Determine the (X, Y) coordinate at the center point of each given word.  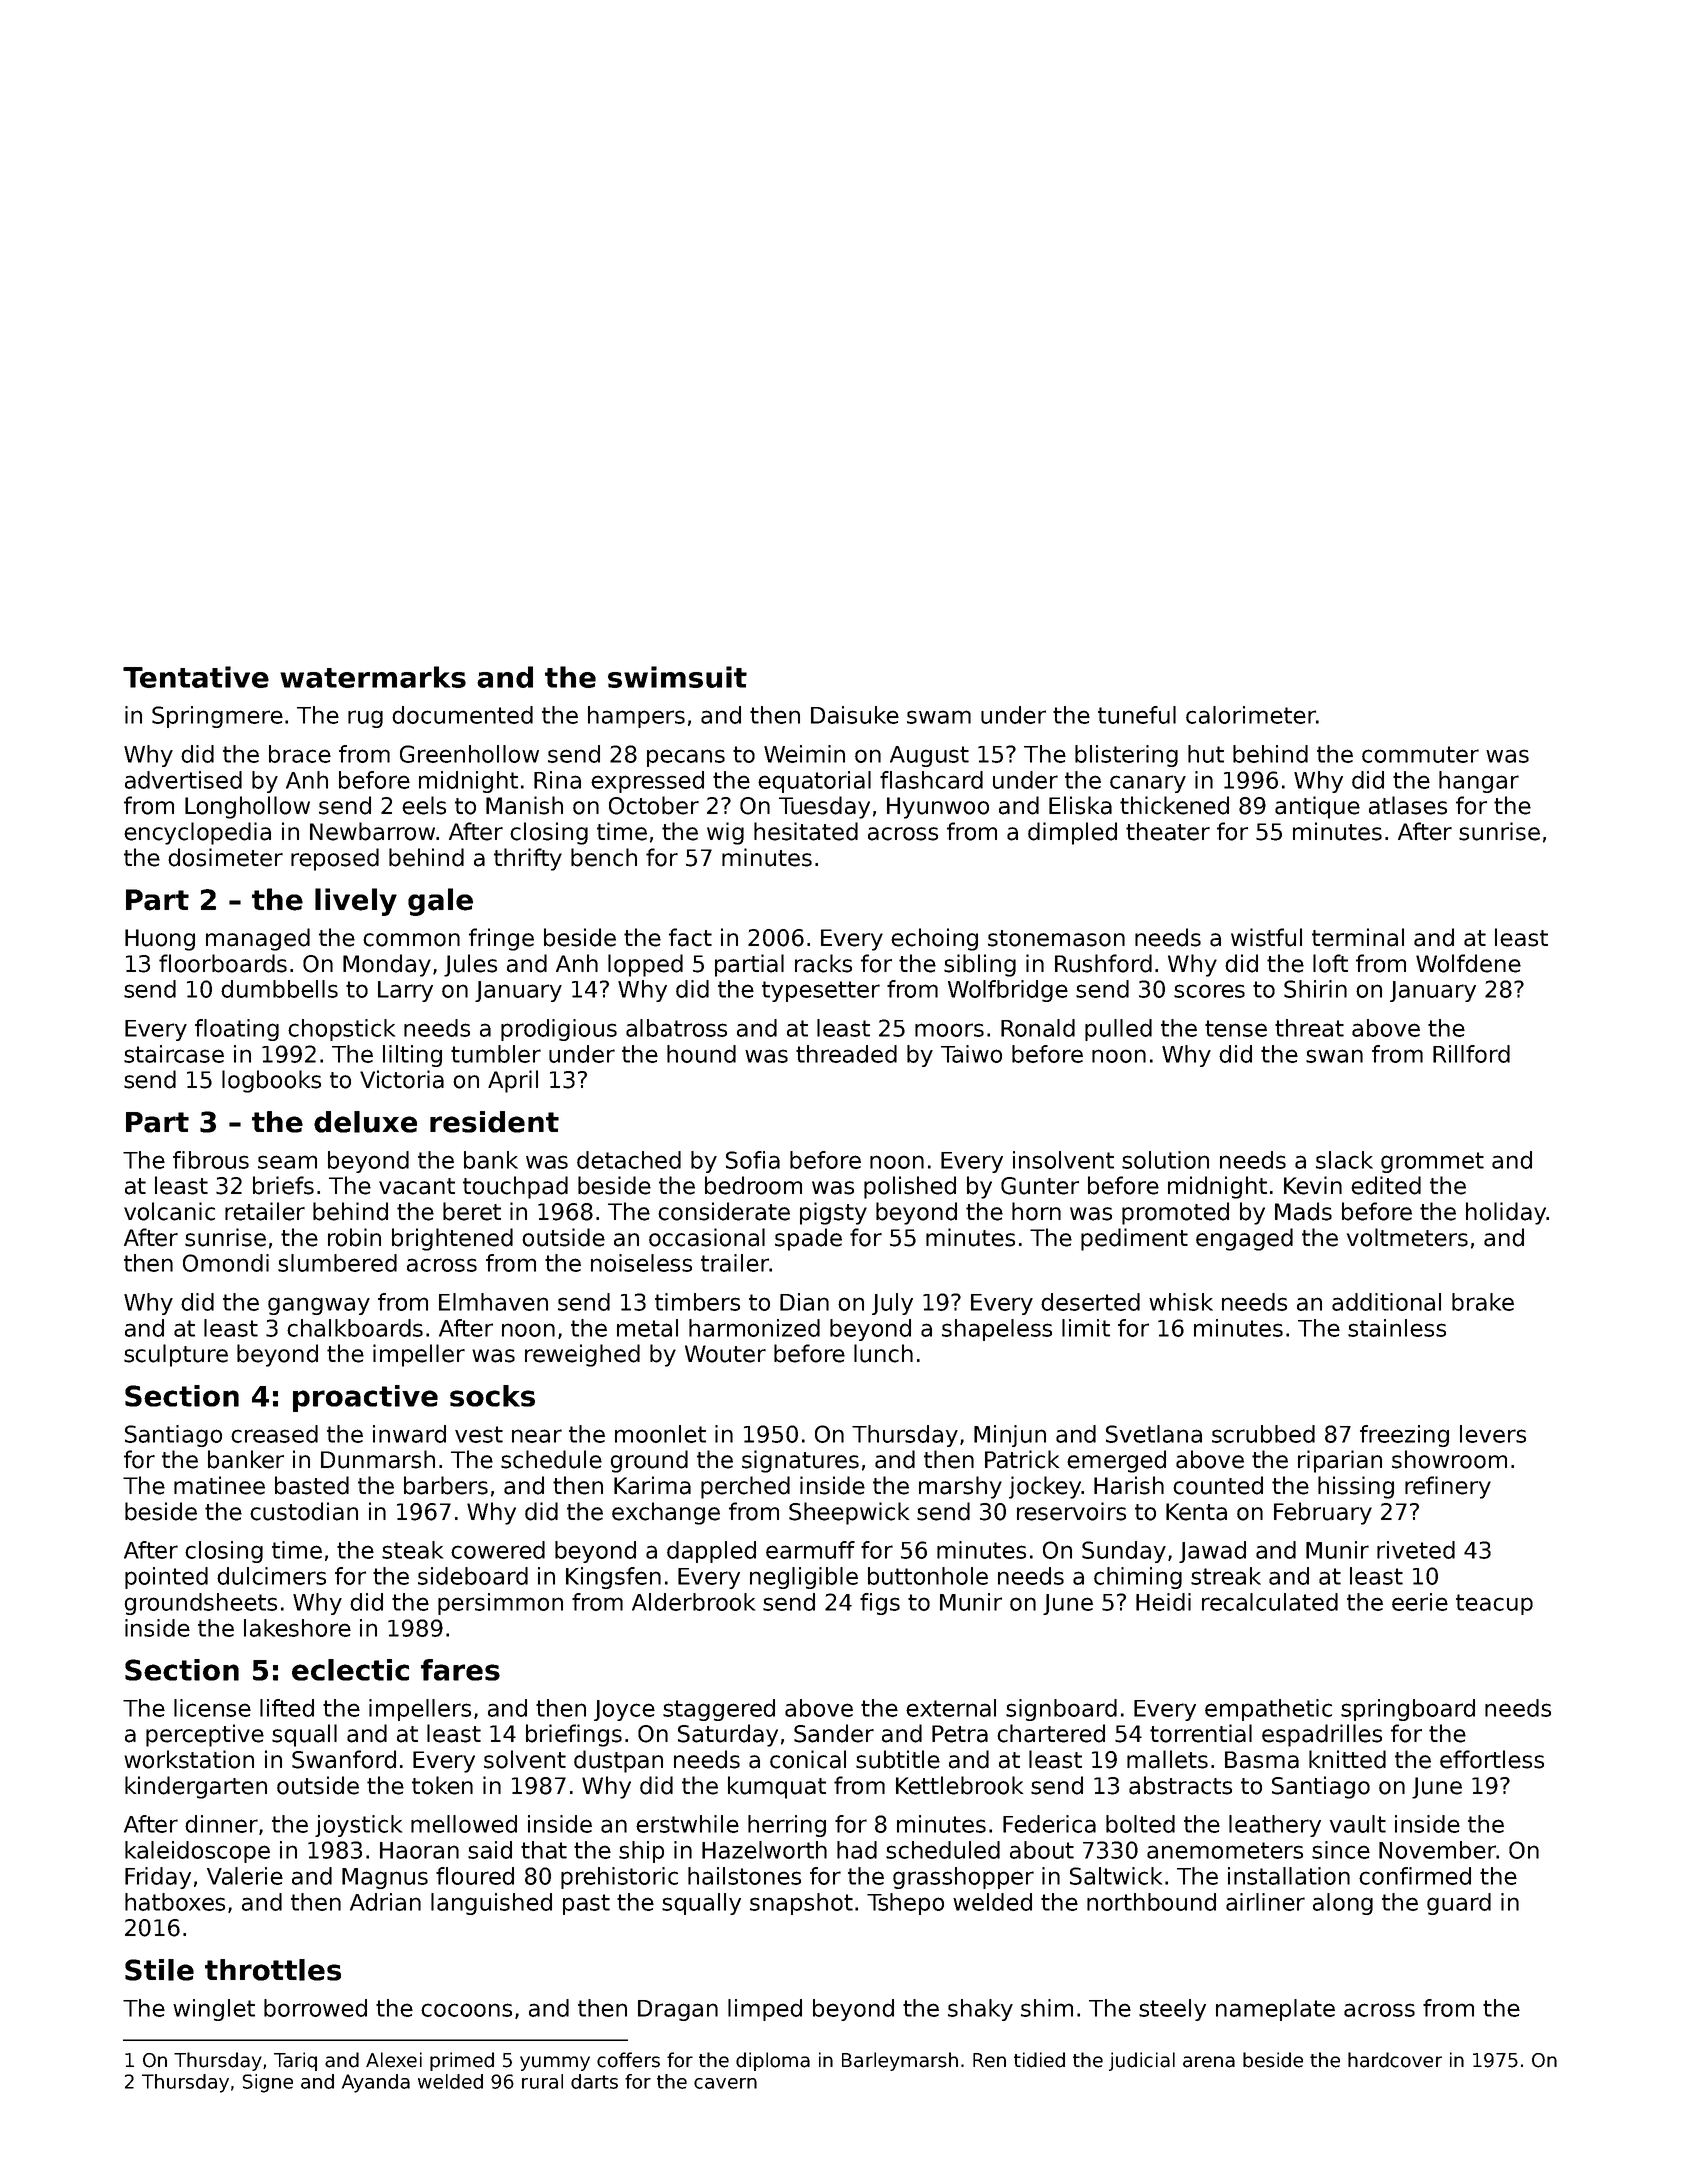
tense (1236, 1028)
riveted (1416, 1550)
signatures (800, 1461)
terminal (1358, 937)
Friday (158, 1878)
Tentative (196, 677)
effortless (1492, 1759)
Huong (160, 940)
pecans (686, 758)
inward (409, 1434)
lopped (645, 965)
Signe (268, 2083)
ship (641, 1852)
